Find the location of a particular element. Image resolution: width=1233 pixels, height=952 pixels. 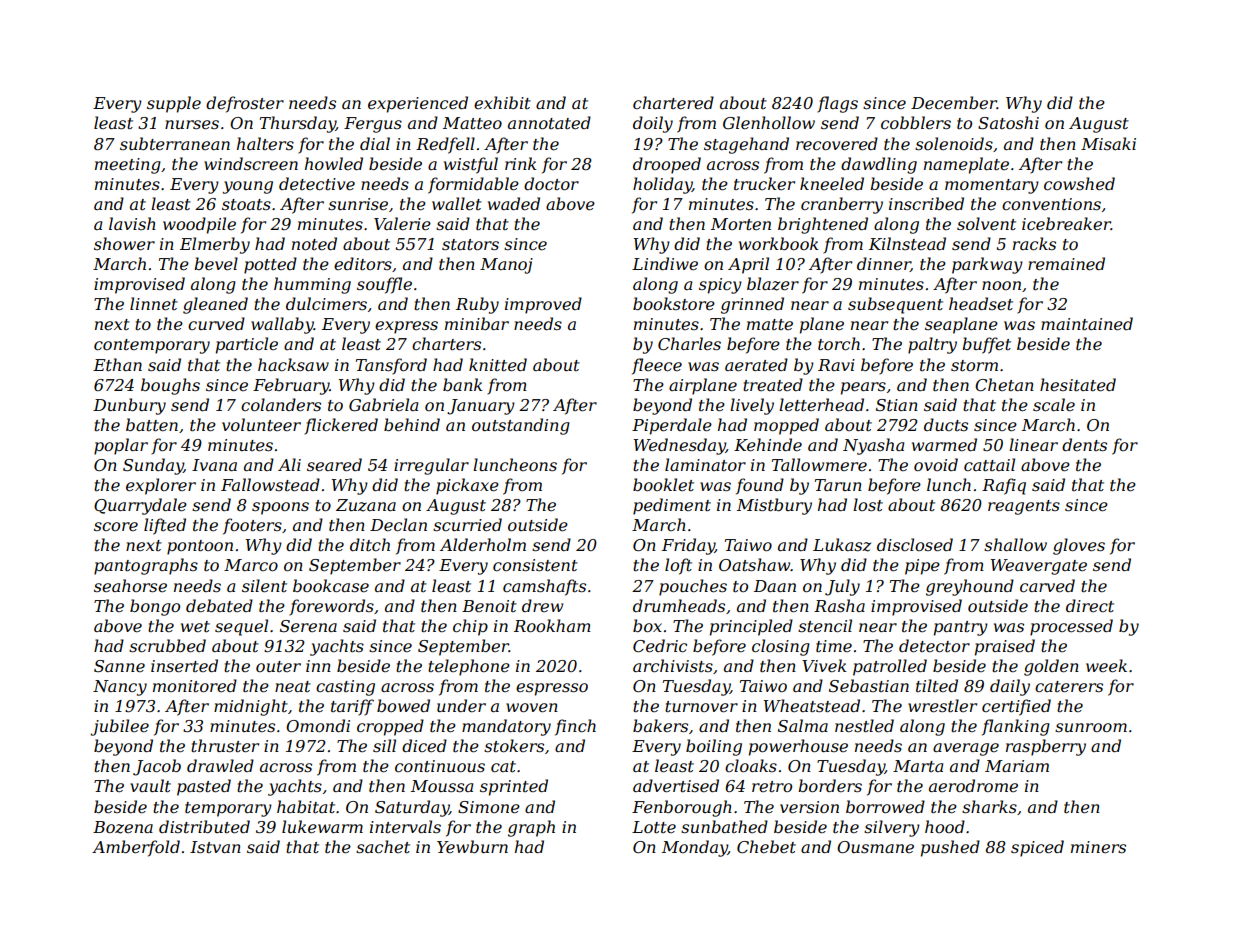

outer is located at coordinates (278, 666).
